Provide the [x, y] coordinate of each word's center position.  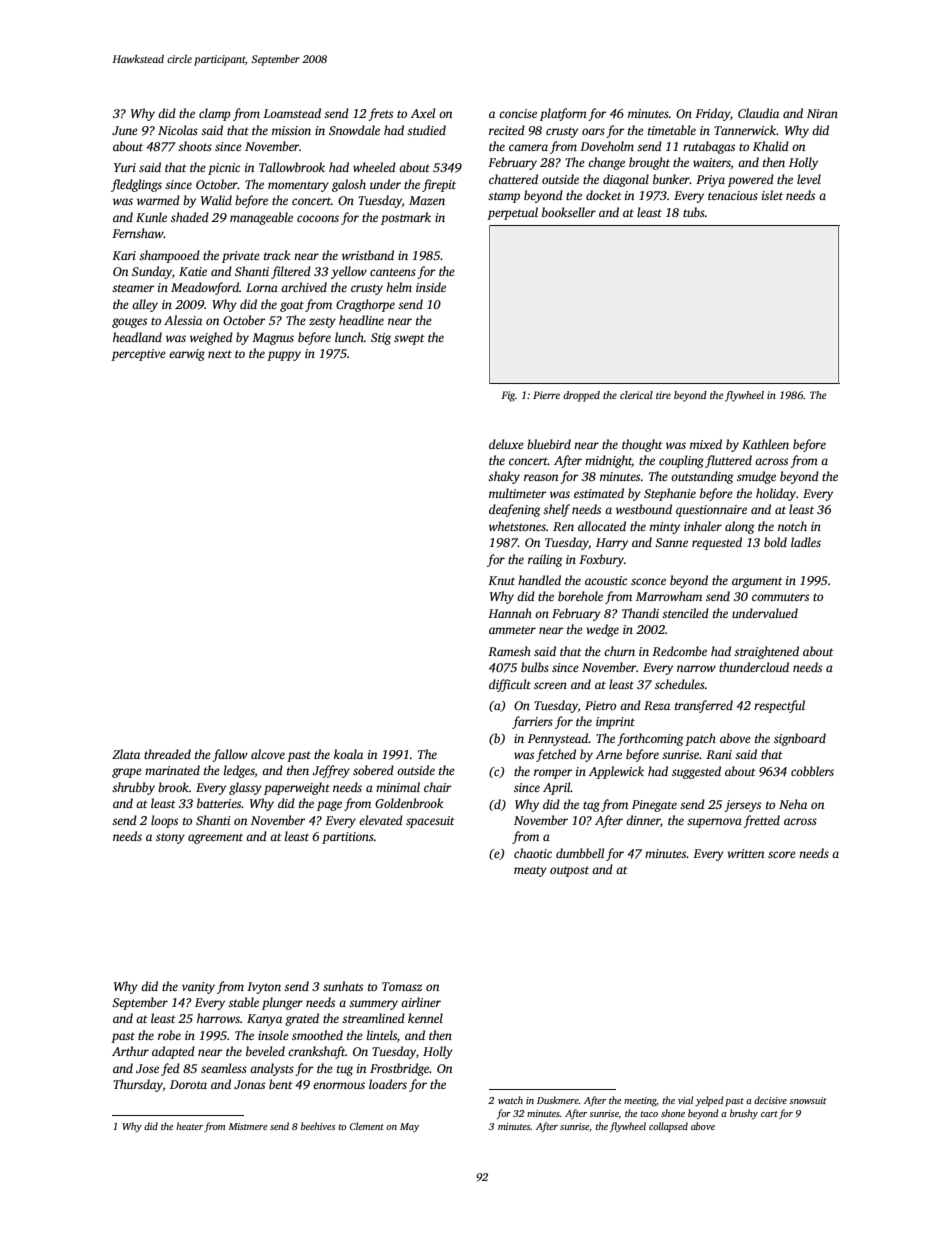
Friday [712, 114]
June [125, 130]
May [409, 1127]
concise [518, 113]
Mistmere [248, 1126]
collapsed [668, 1127]
